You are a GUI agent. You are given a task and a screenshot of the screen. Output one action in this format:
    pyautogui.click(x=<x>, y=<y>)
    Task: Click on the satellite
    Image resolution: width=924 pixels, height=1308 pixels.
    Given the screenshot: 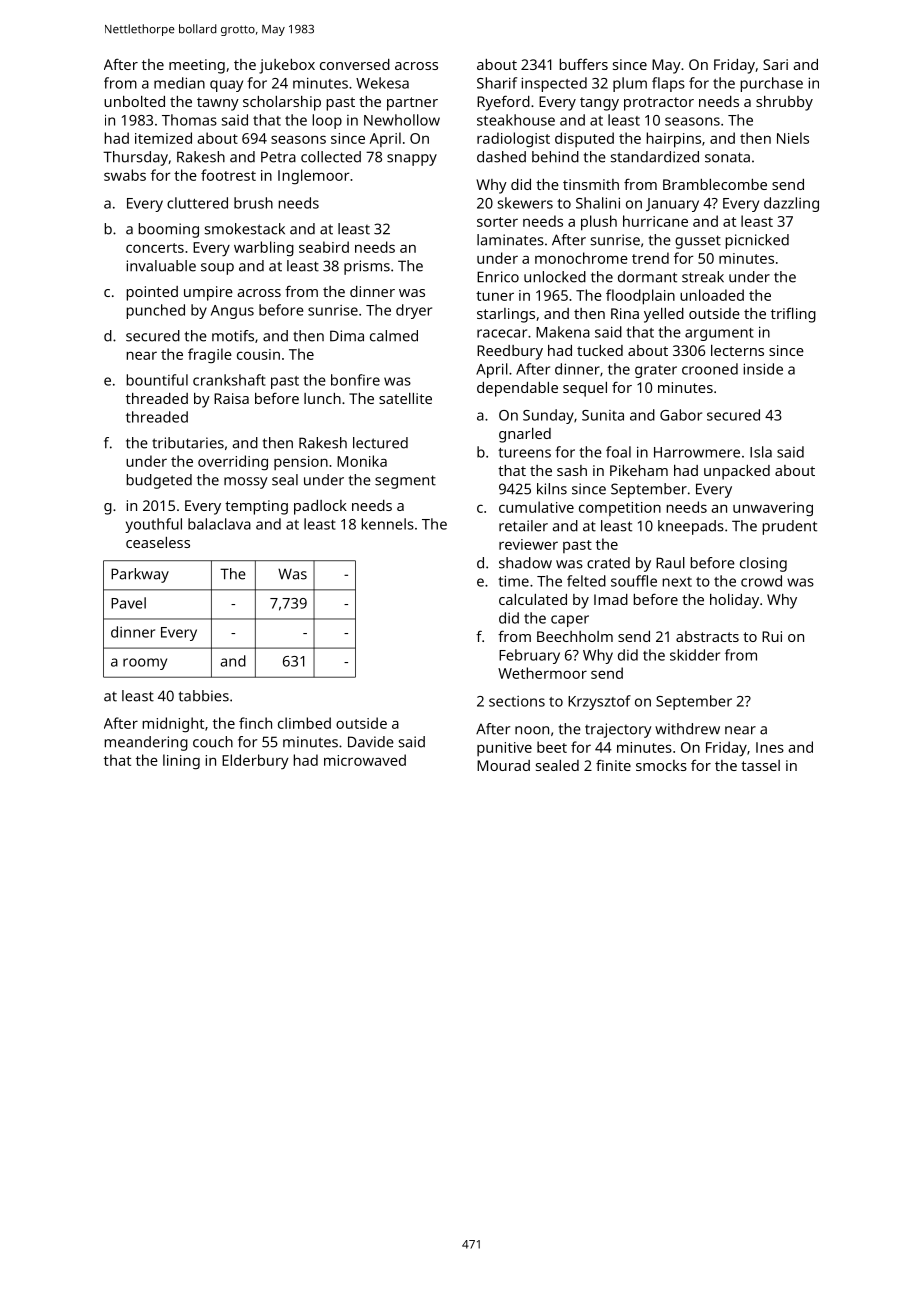 What is the action you would take?
    pyautogui.click(x=405, y=398)
